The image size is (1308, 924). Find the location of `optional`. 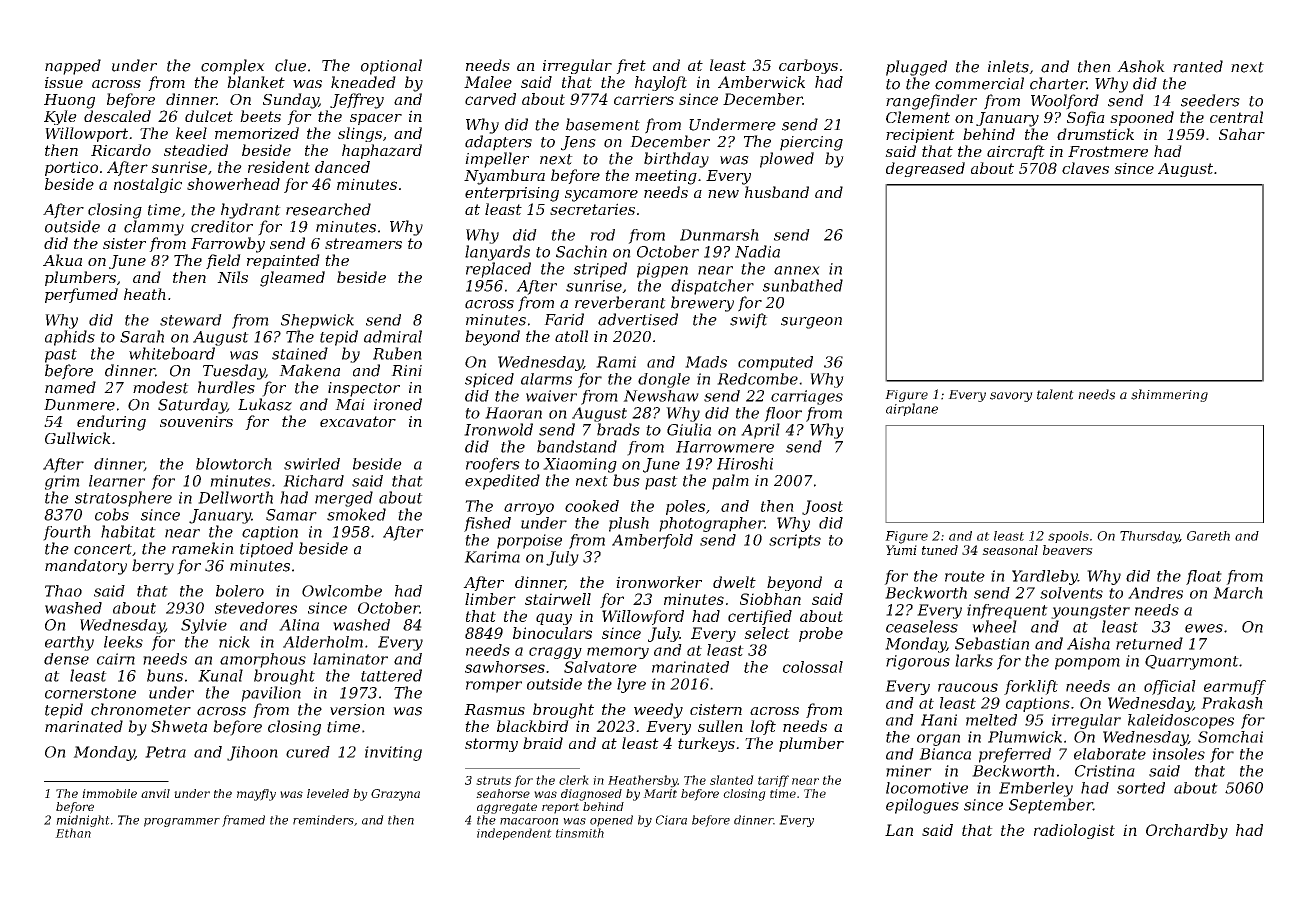

optional is located at coordinates (391, 67).
